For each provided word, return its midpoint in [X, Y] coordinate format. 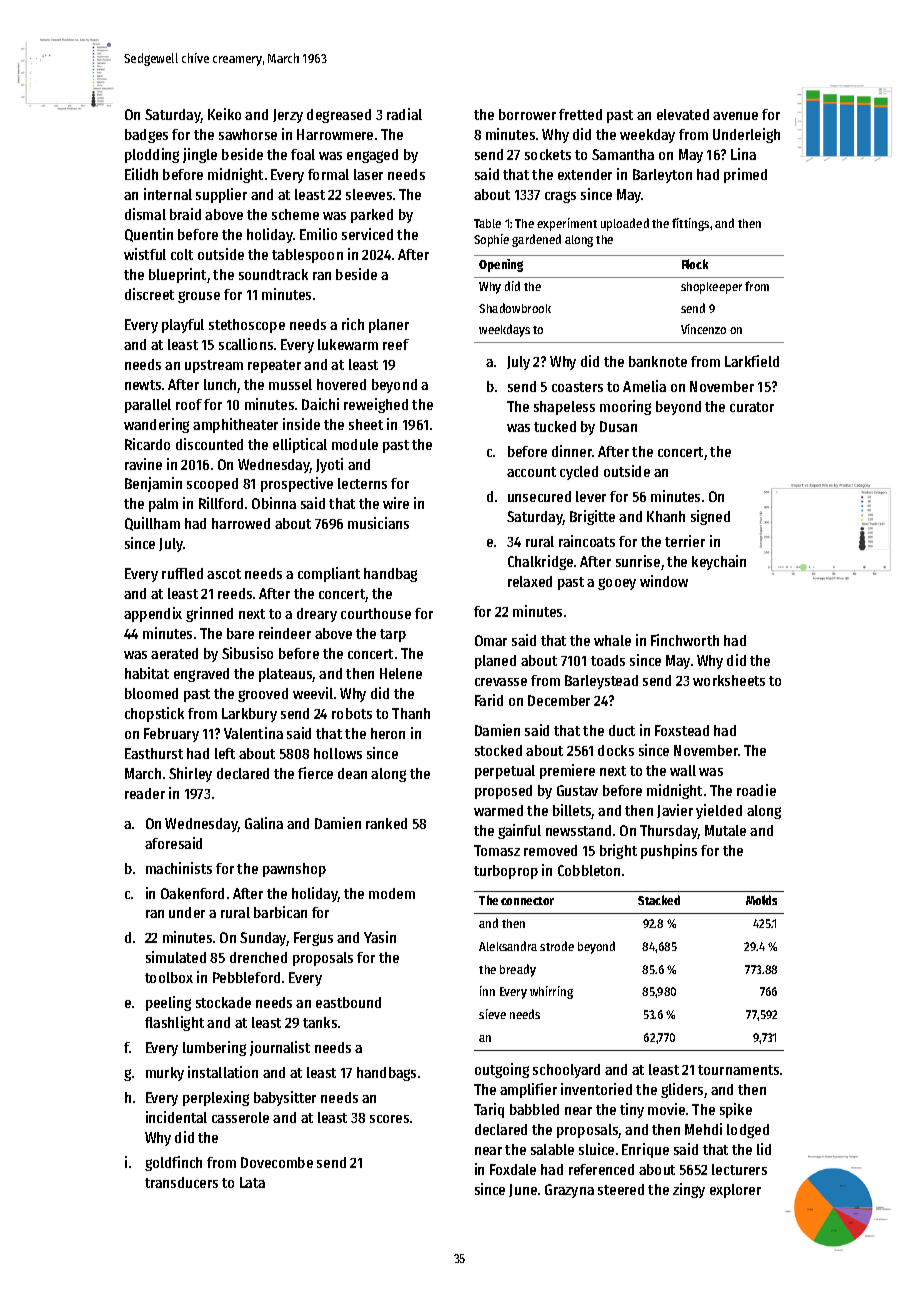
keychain [719, 562]
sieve [492, 1014]
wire [396, 503]
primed [745, 175]
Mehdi [703, 1129]
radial [404, 114]
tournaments [738, 1070]
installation [223, 1072]
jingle [200, 155]
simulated [176, 957]
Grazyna [569, 1191]
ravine [143, 464]
